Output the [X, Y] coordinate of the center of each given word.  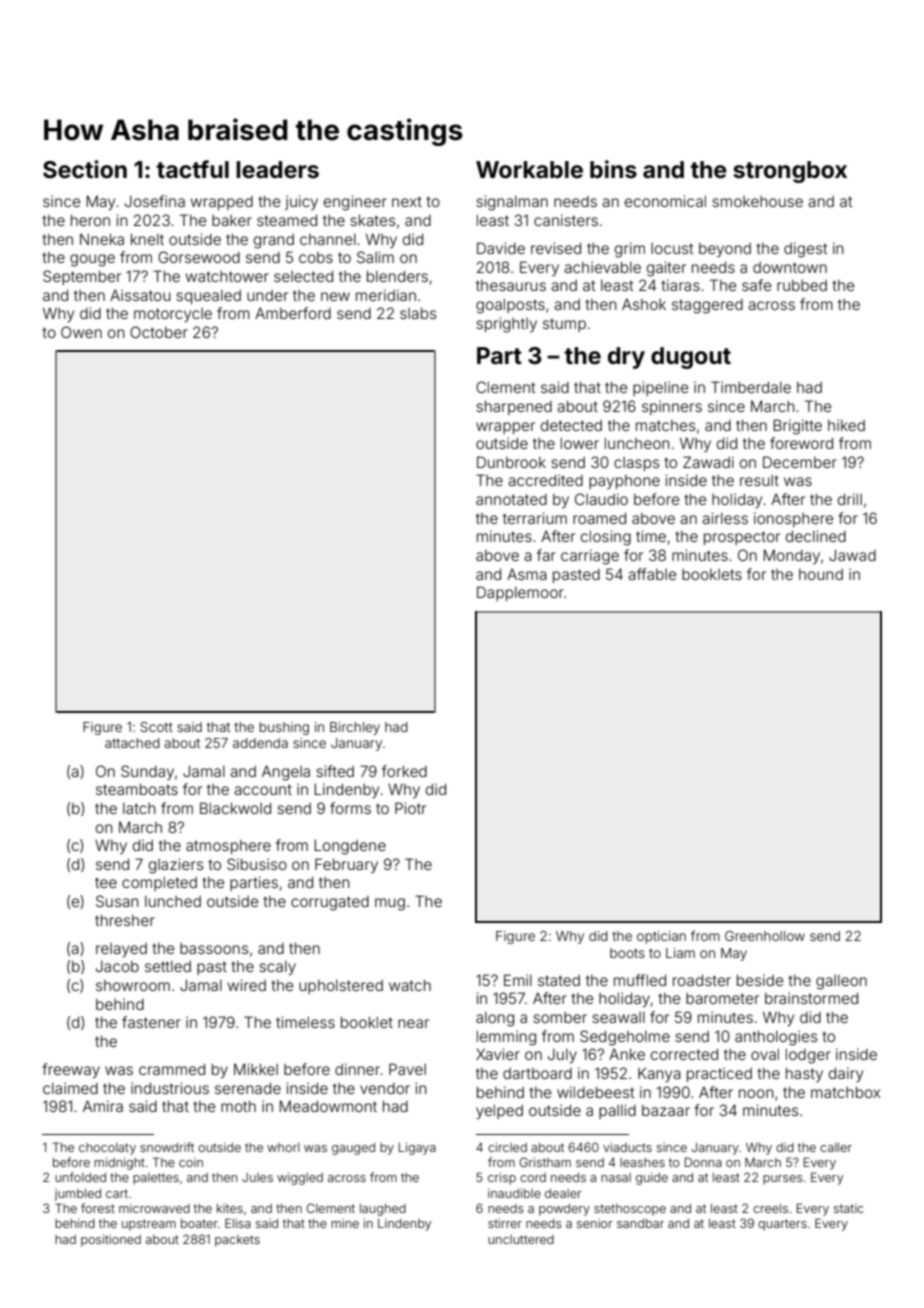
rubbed [802, 285]
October [159, 332]
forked [404, 771]
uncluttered [521, 1239]
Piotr [410, 808]
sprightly [506, 325]
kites [230, 1208]
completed [159, 883]
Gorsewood [199, 257]
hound [821, 574]
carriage [590, 557]
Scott [156, 727]
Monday [791, 556]
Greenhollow [765, 936]
